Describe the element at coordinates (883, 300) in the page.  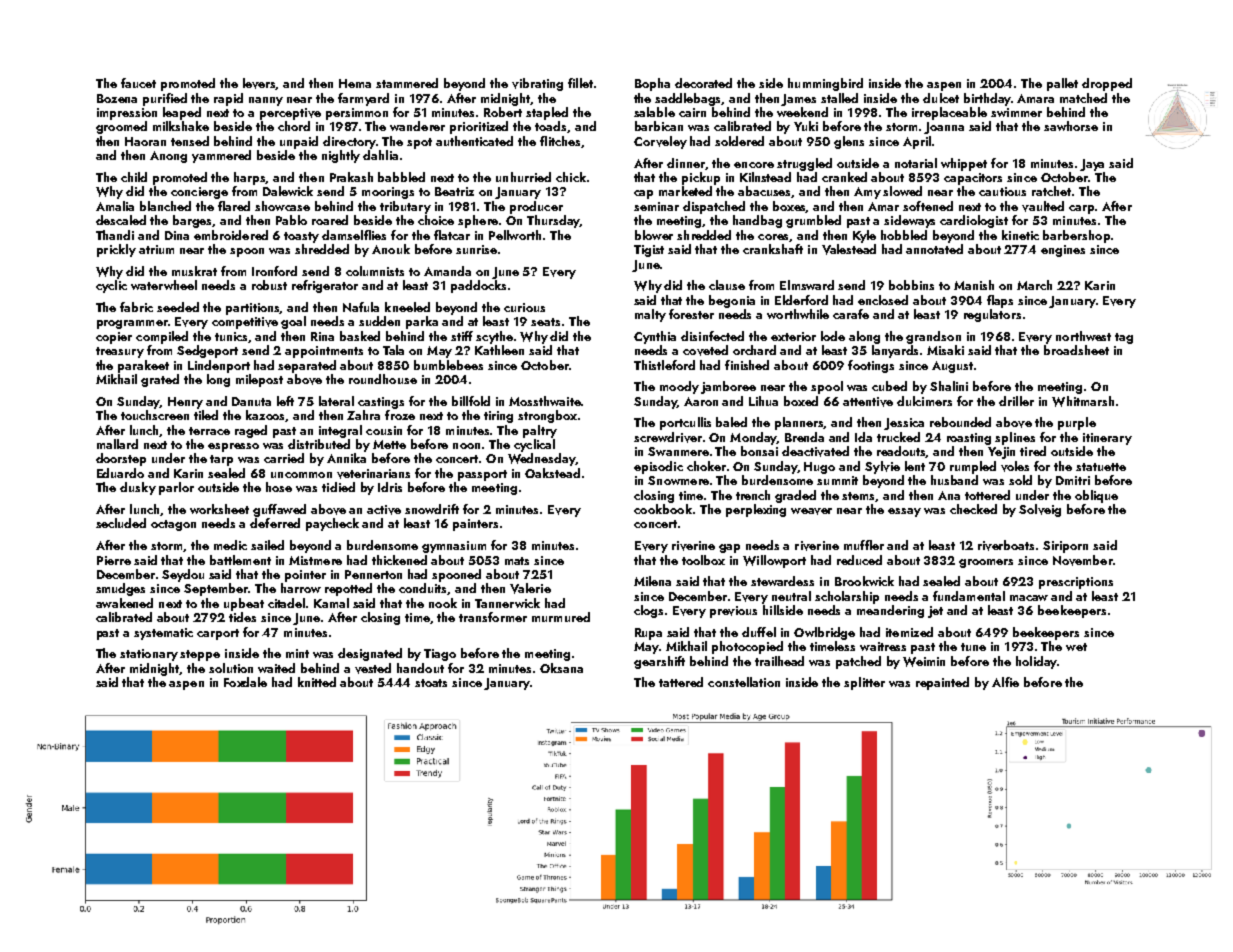
I see `enclosed` at that location.
